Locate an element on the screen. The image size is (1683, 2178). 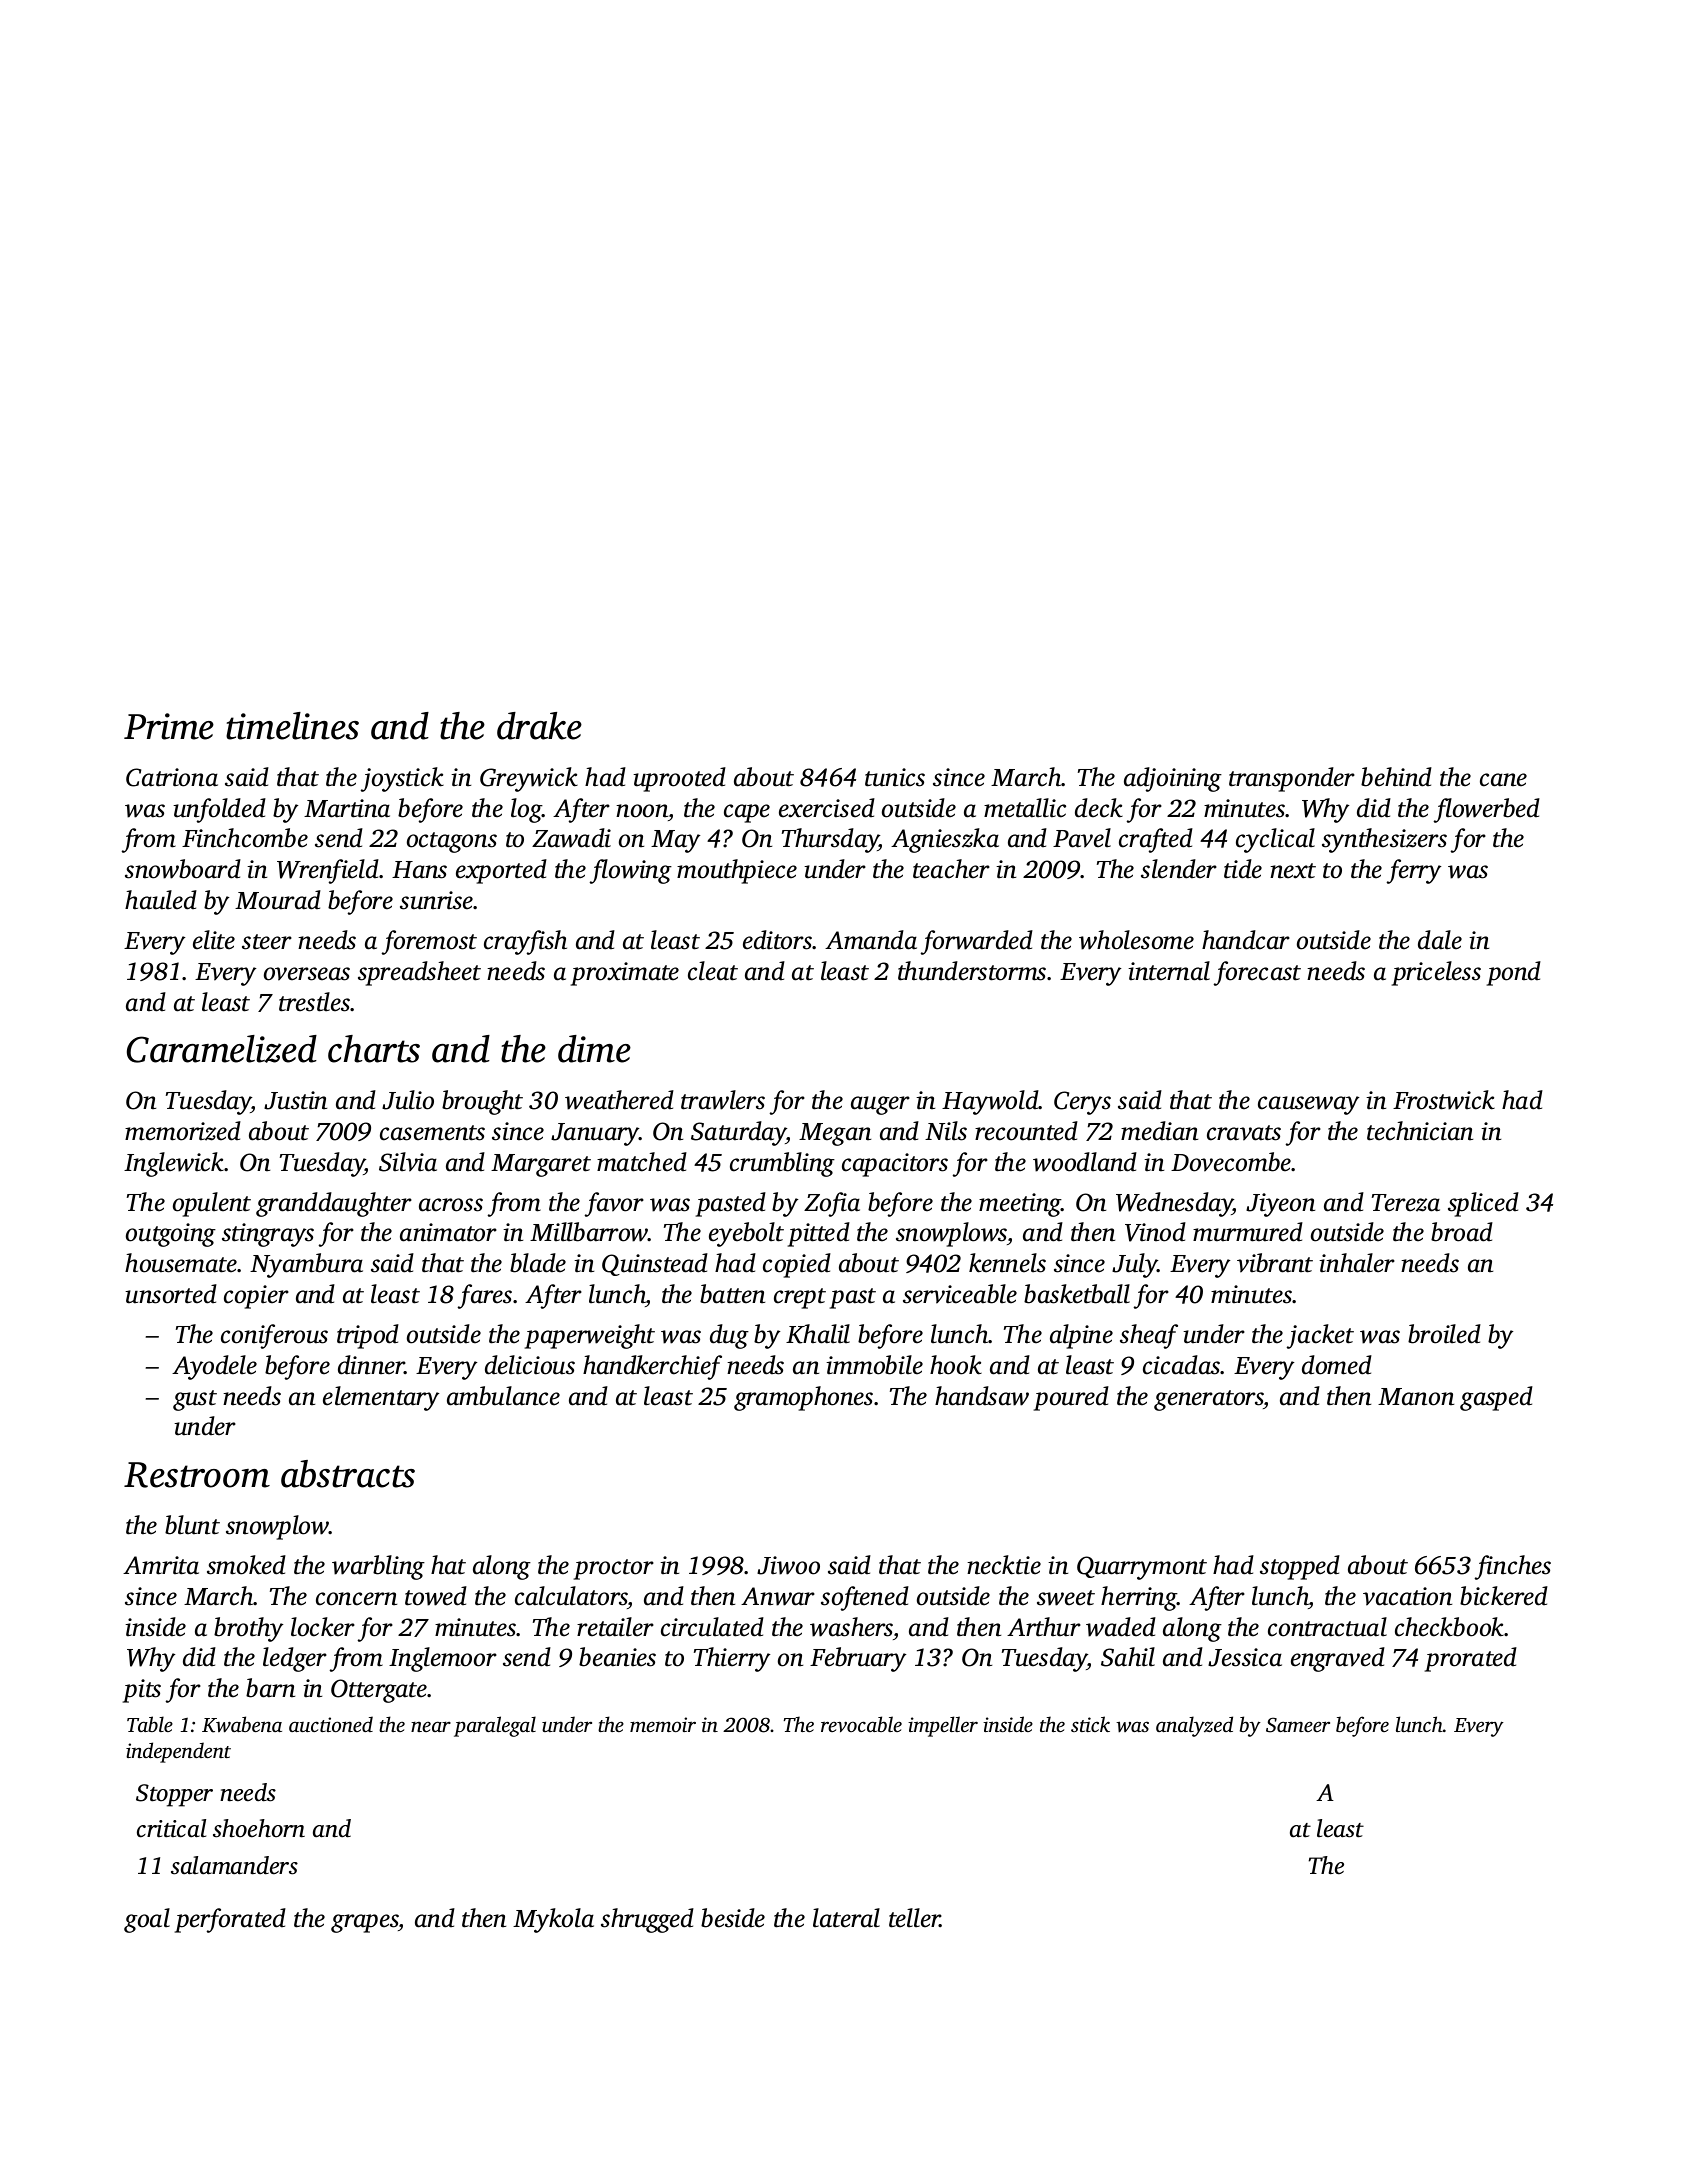
Sameer is located at coordinates (1298, 1725).
